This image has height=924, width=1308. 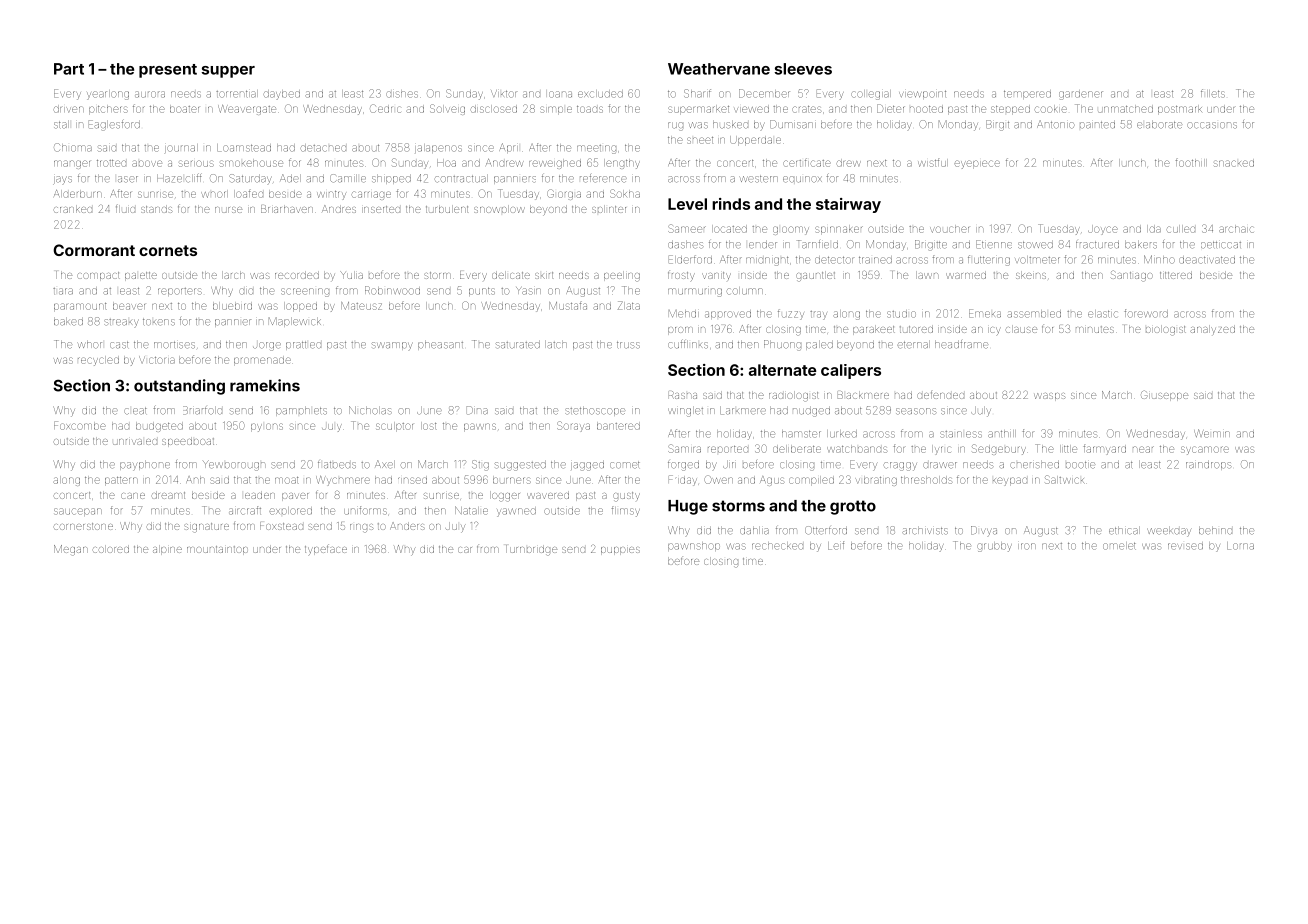 I want to click on alternate, so click(x=782, y=370).
